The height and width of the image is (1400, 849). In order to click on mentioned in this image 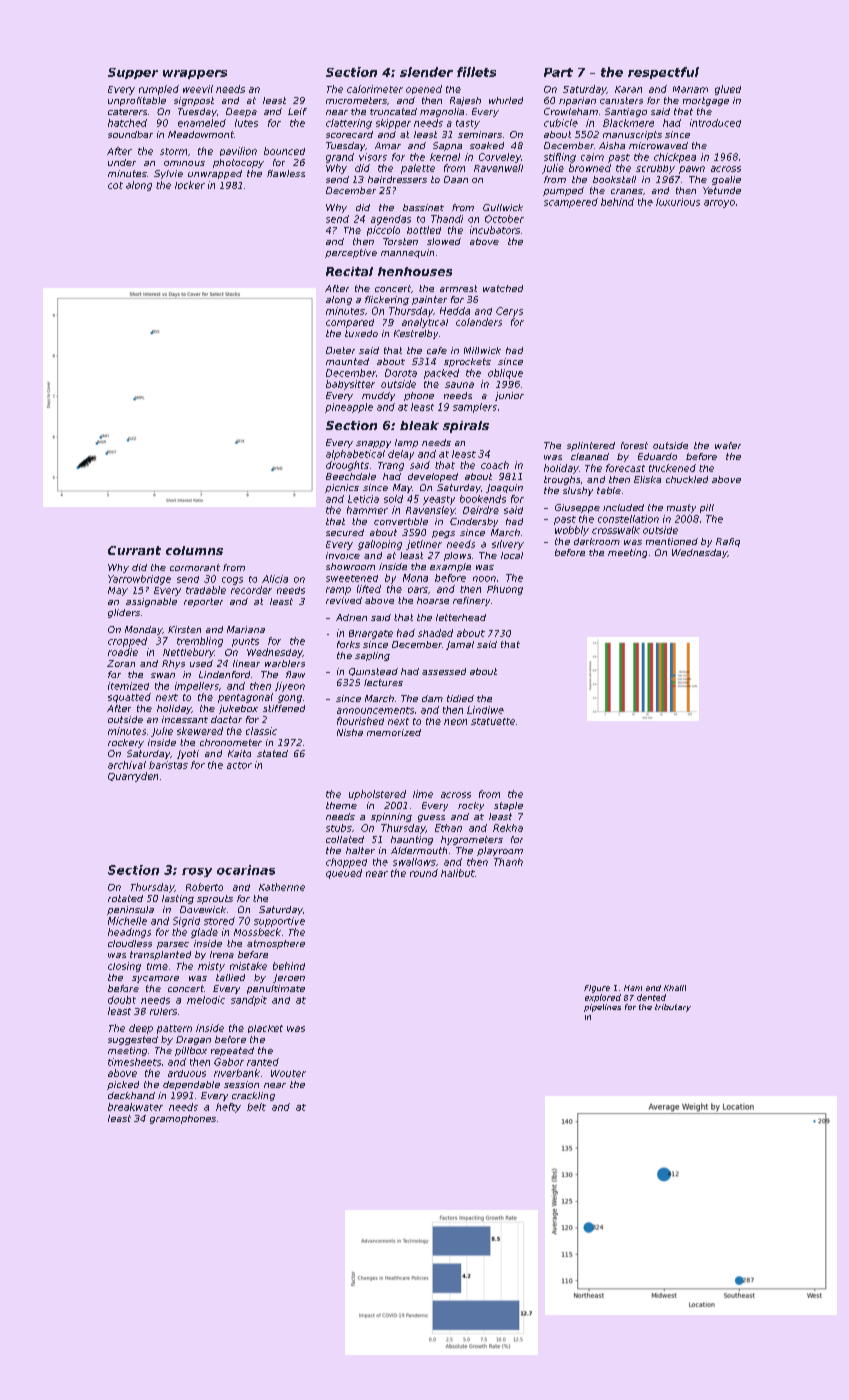, I will do `click(672, 541)`.
